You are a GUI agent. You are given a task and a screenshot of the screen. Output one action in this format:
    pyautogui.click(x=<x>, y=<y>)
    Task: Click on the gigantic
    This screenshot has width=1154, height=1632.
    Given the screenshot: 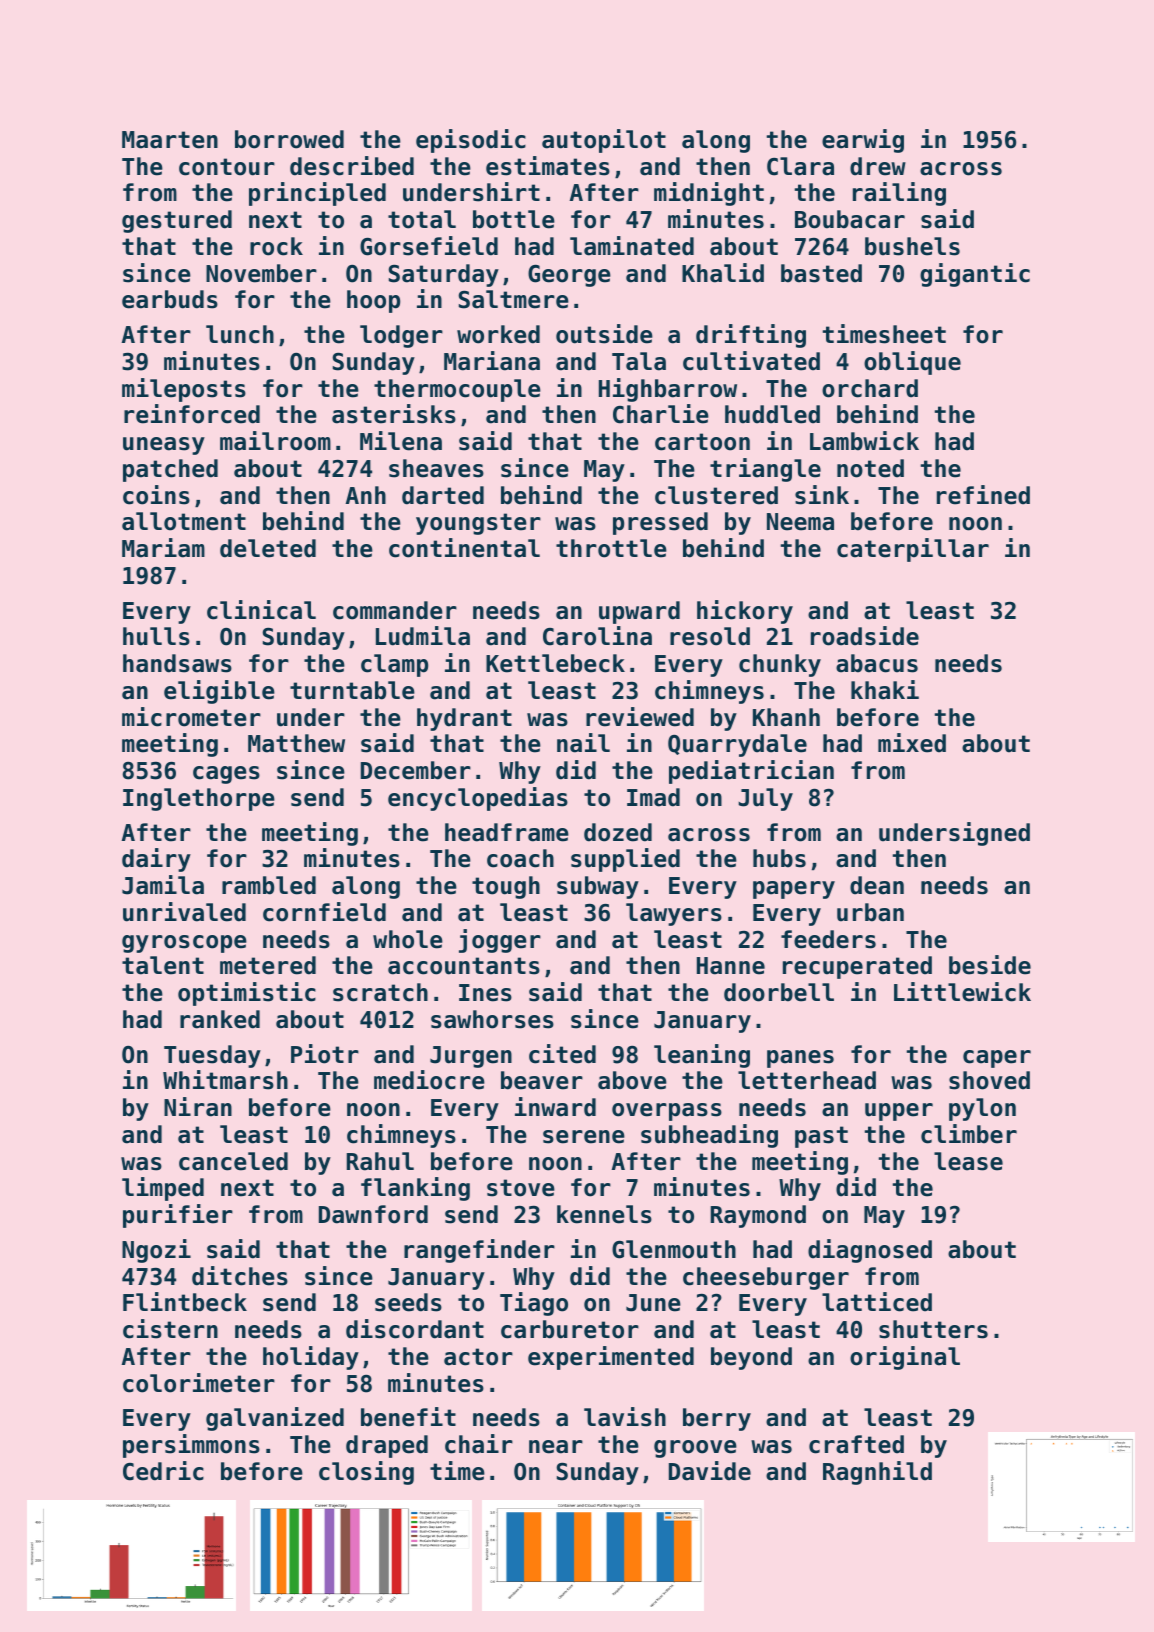 What is the action you would take?
    pyautogui.click(x=975, y=275)
